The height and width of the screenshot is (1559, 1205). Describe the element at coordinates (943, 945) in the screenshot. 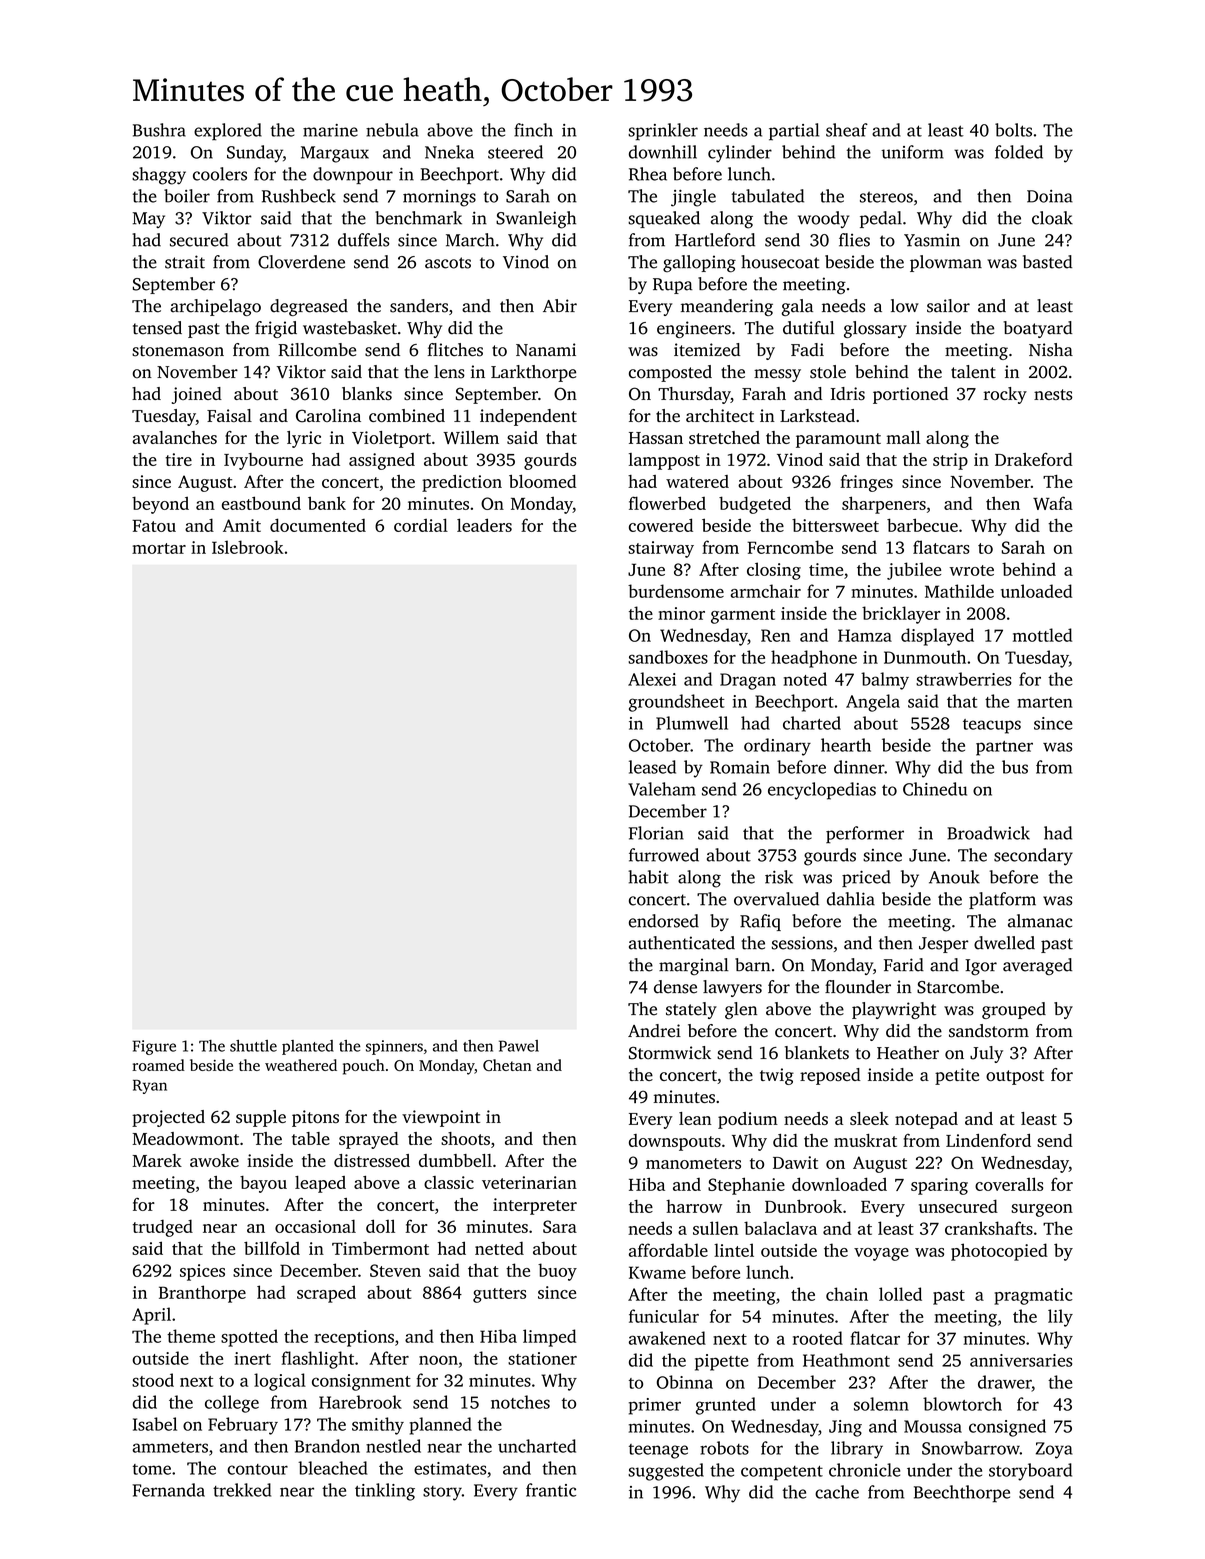

I see `Jesper` at that location.
